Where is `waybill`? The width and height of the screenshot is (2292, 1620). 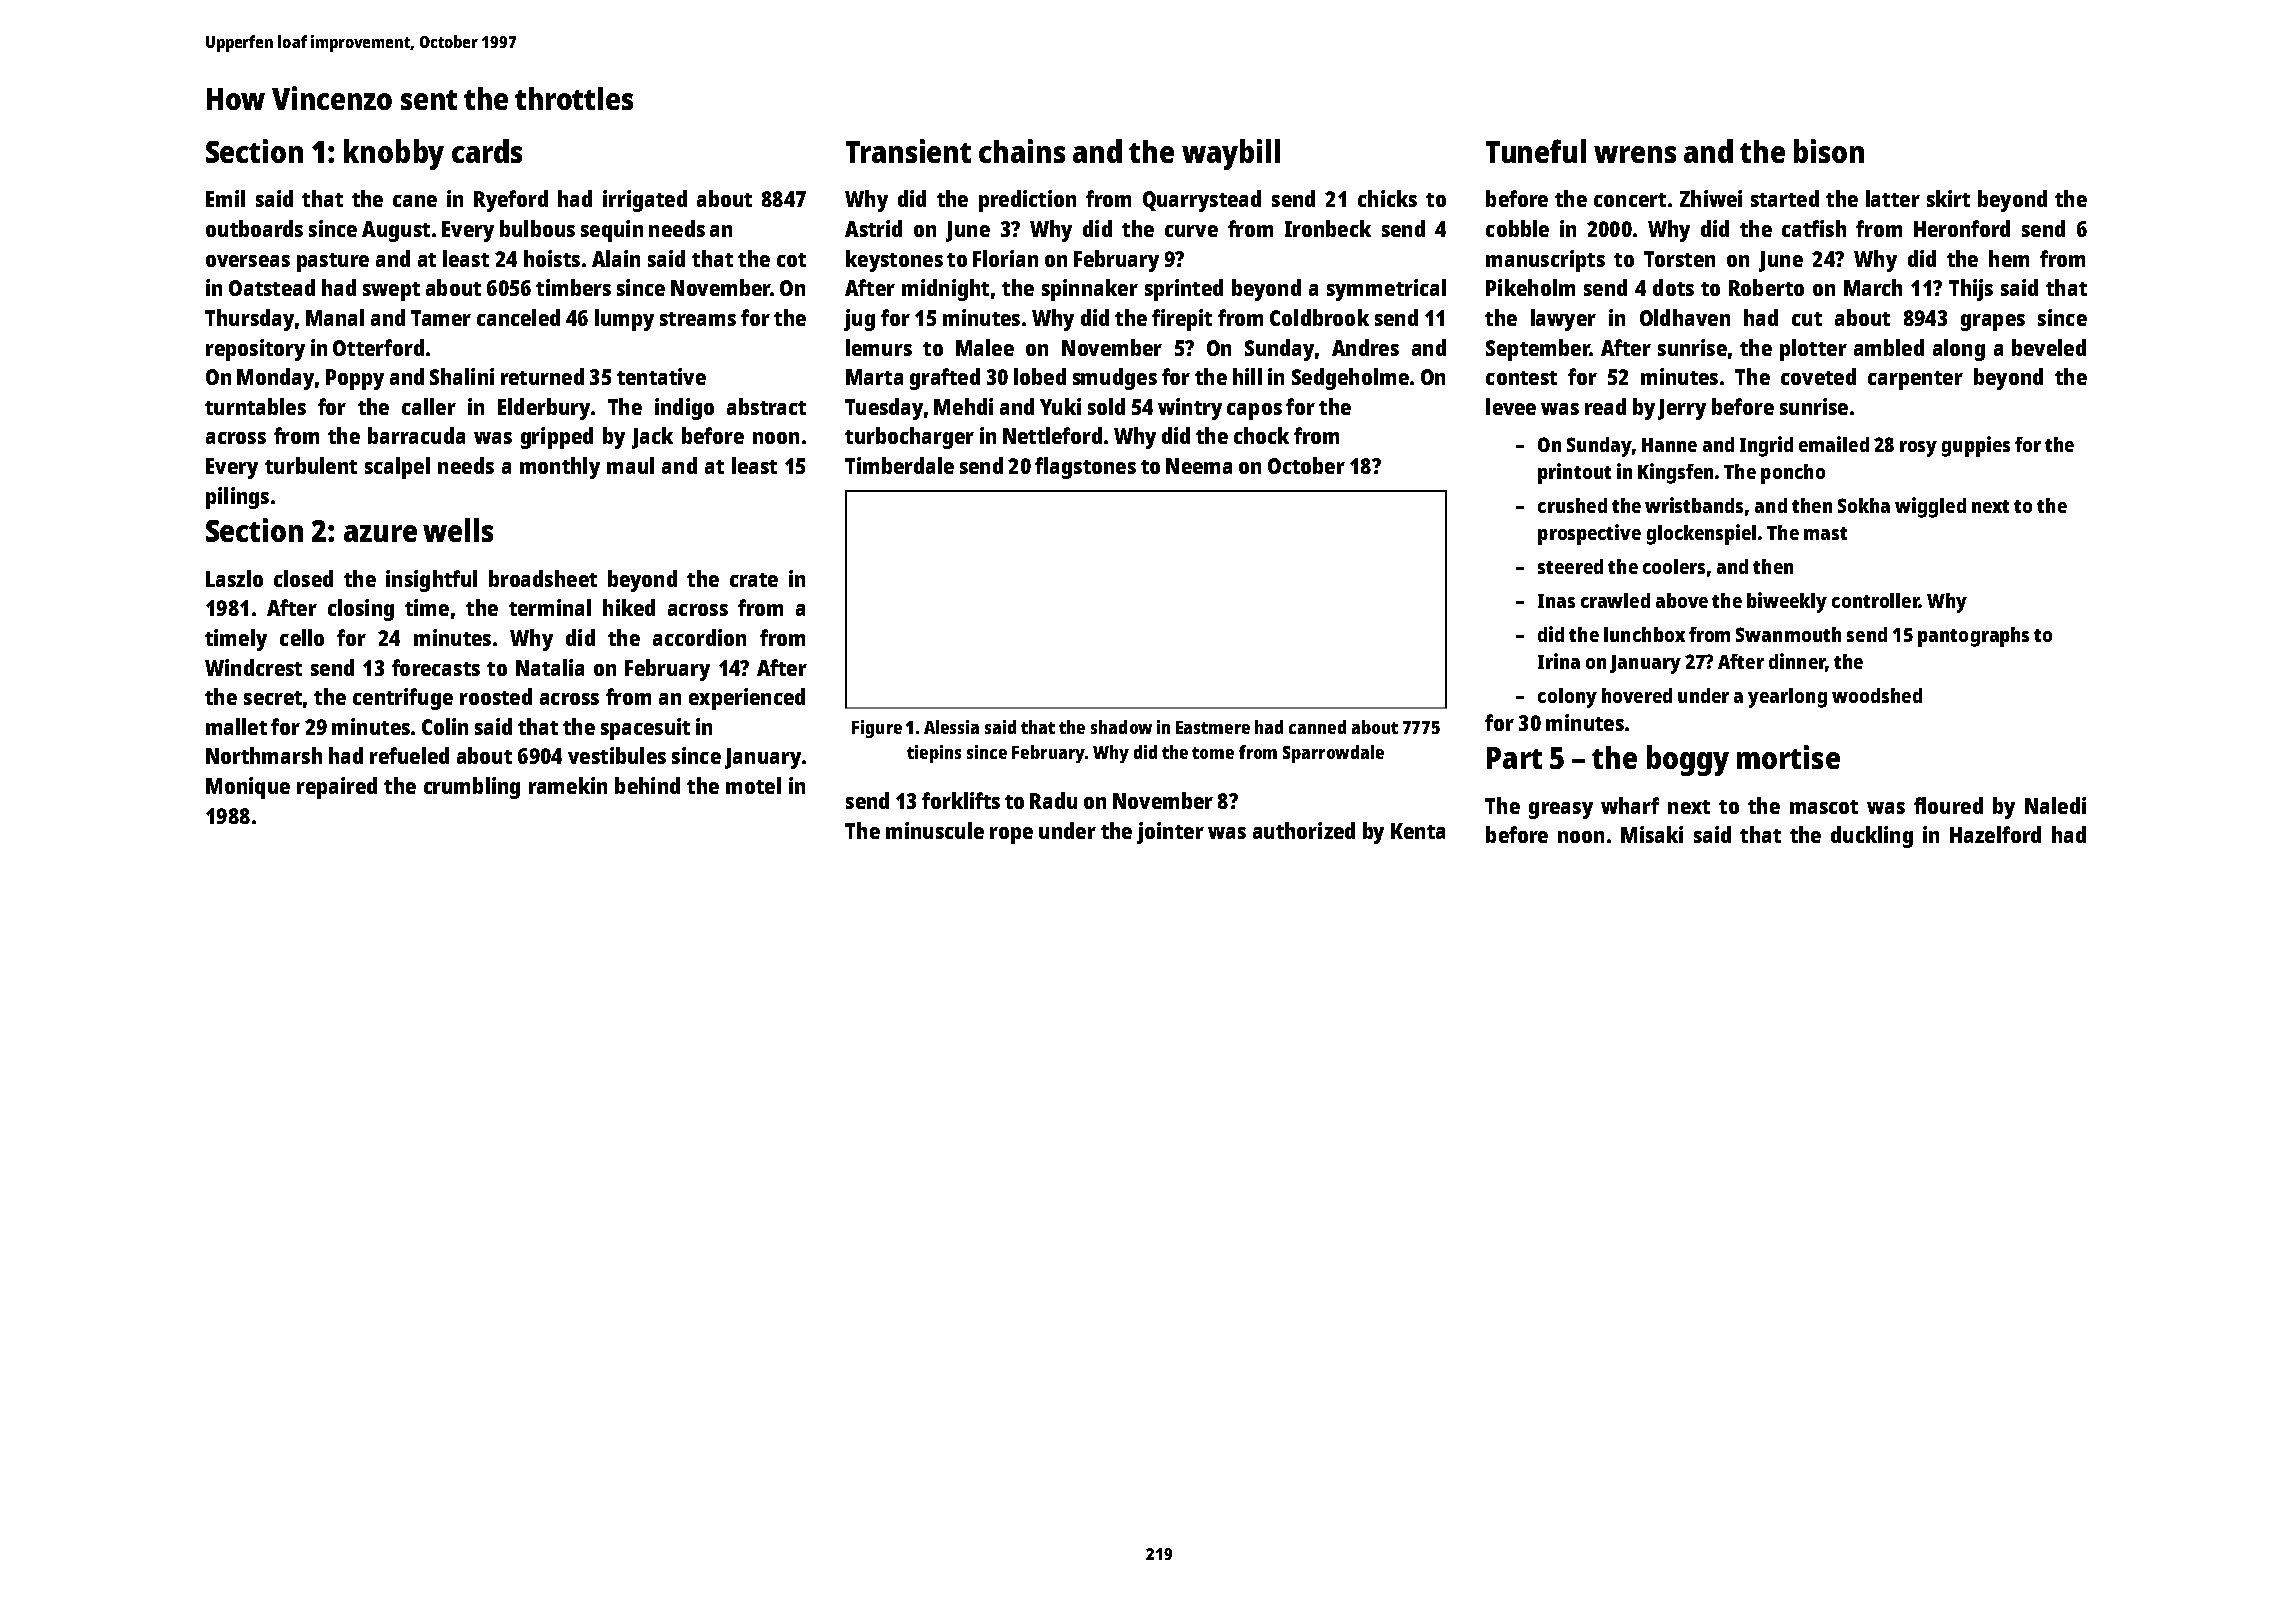 waybill is located at coordinates (1231, 154).
